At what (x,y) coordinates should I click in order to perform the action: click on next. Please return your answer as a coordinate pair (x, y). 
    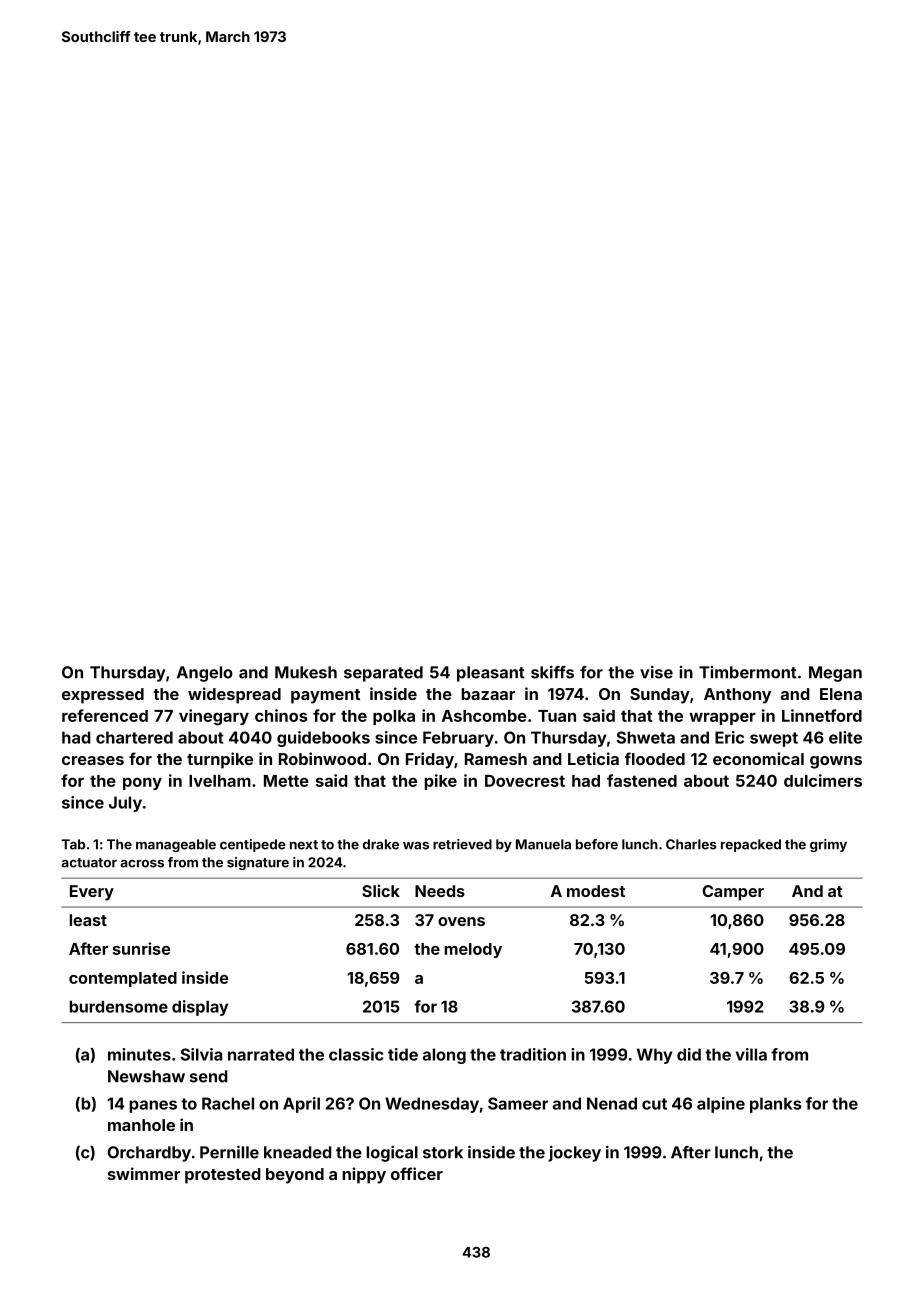
    Looking at the image, I should click on (304, 845).
